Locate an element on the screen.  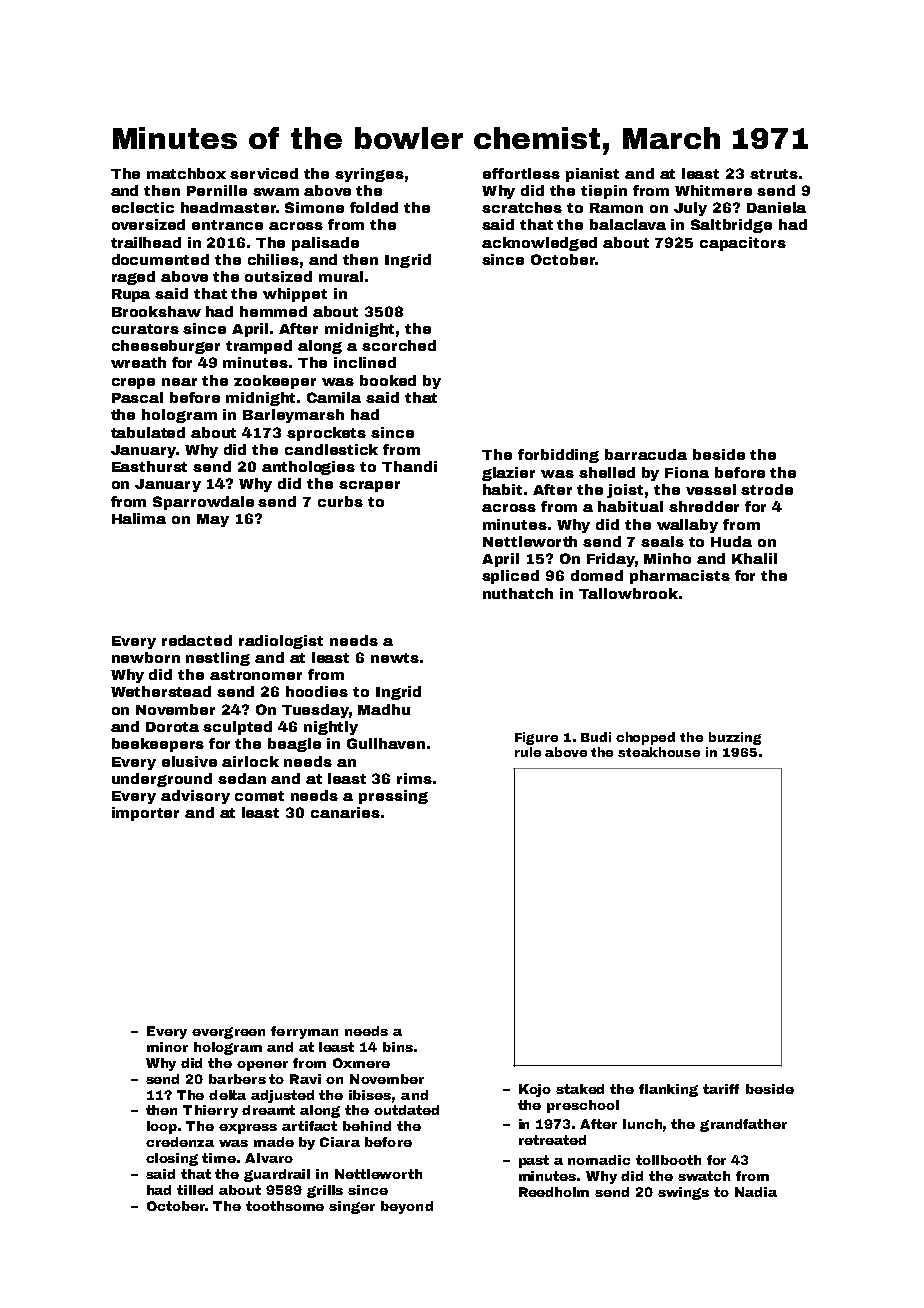
buzzing is located at coordinates (735, 738).
